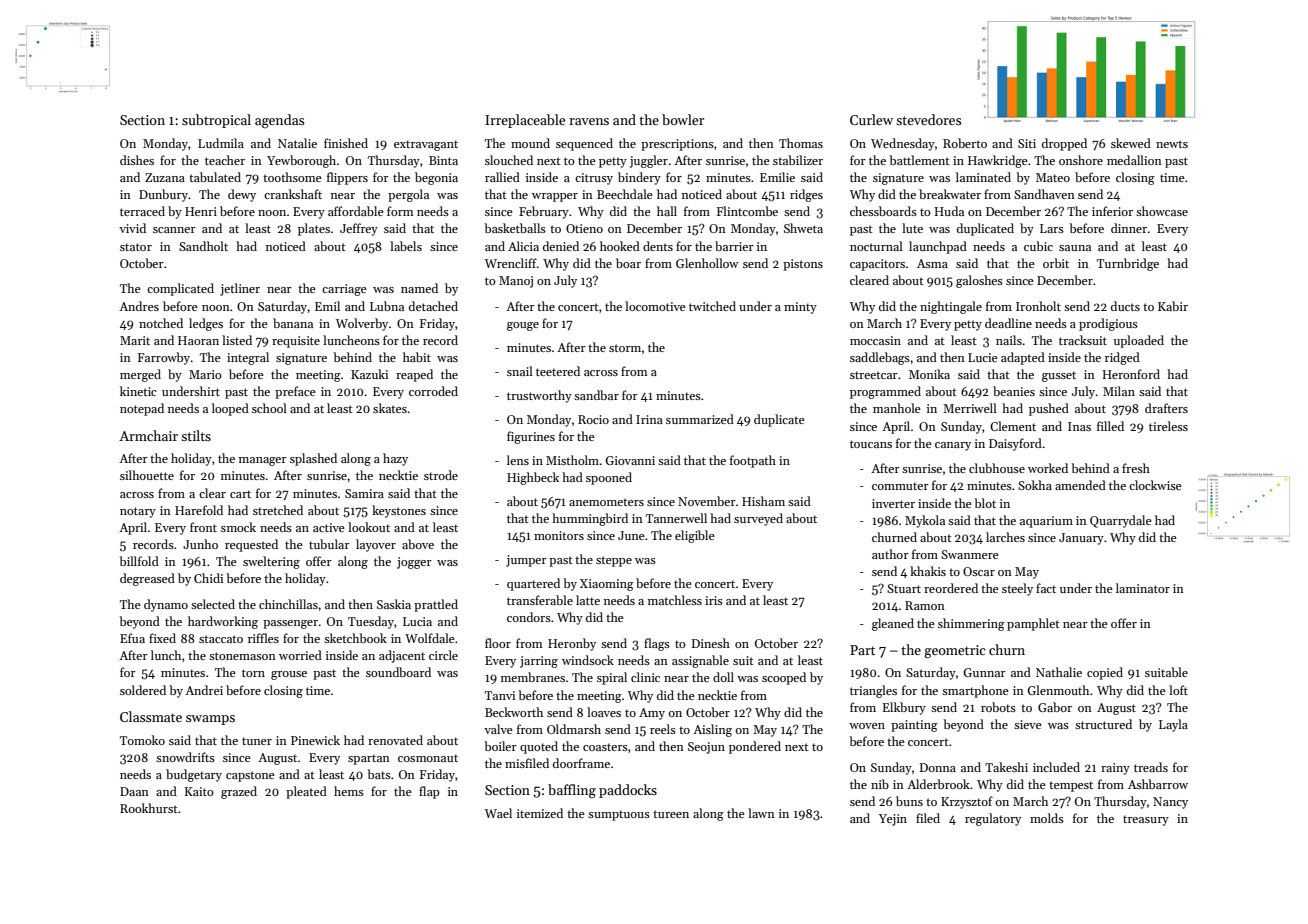  What do you see at coordinates (223, 622) in the screenshot?
I see `hardworking` at bounding box center [223, 622].
